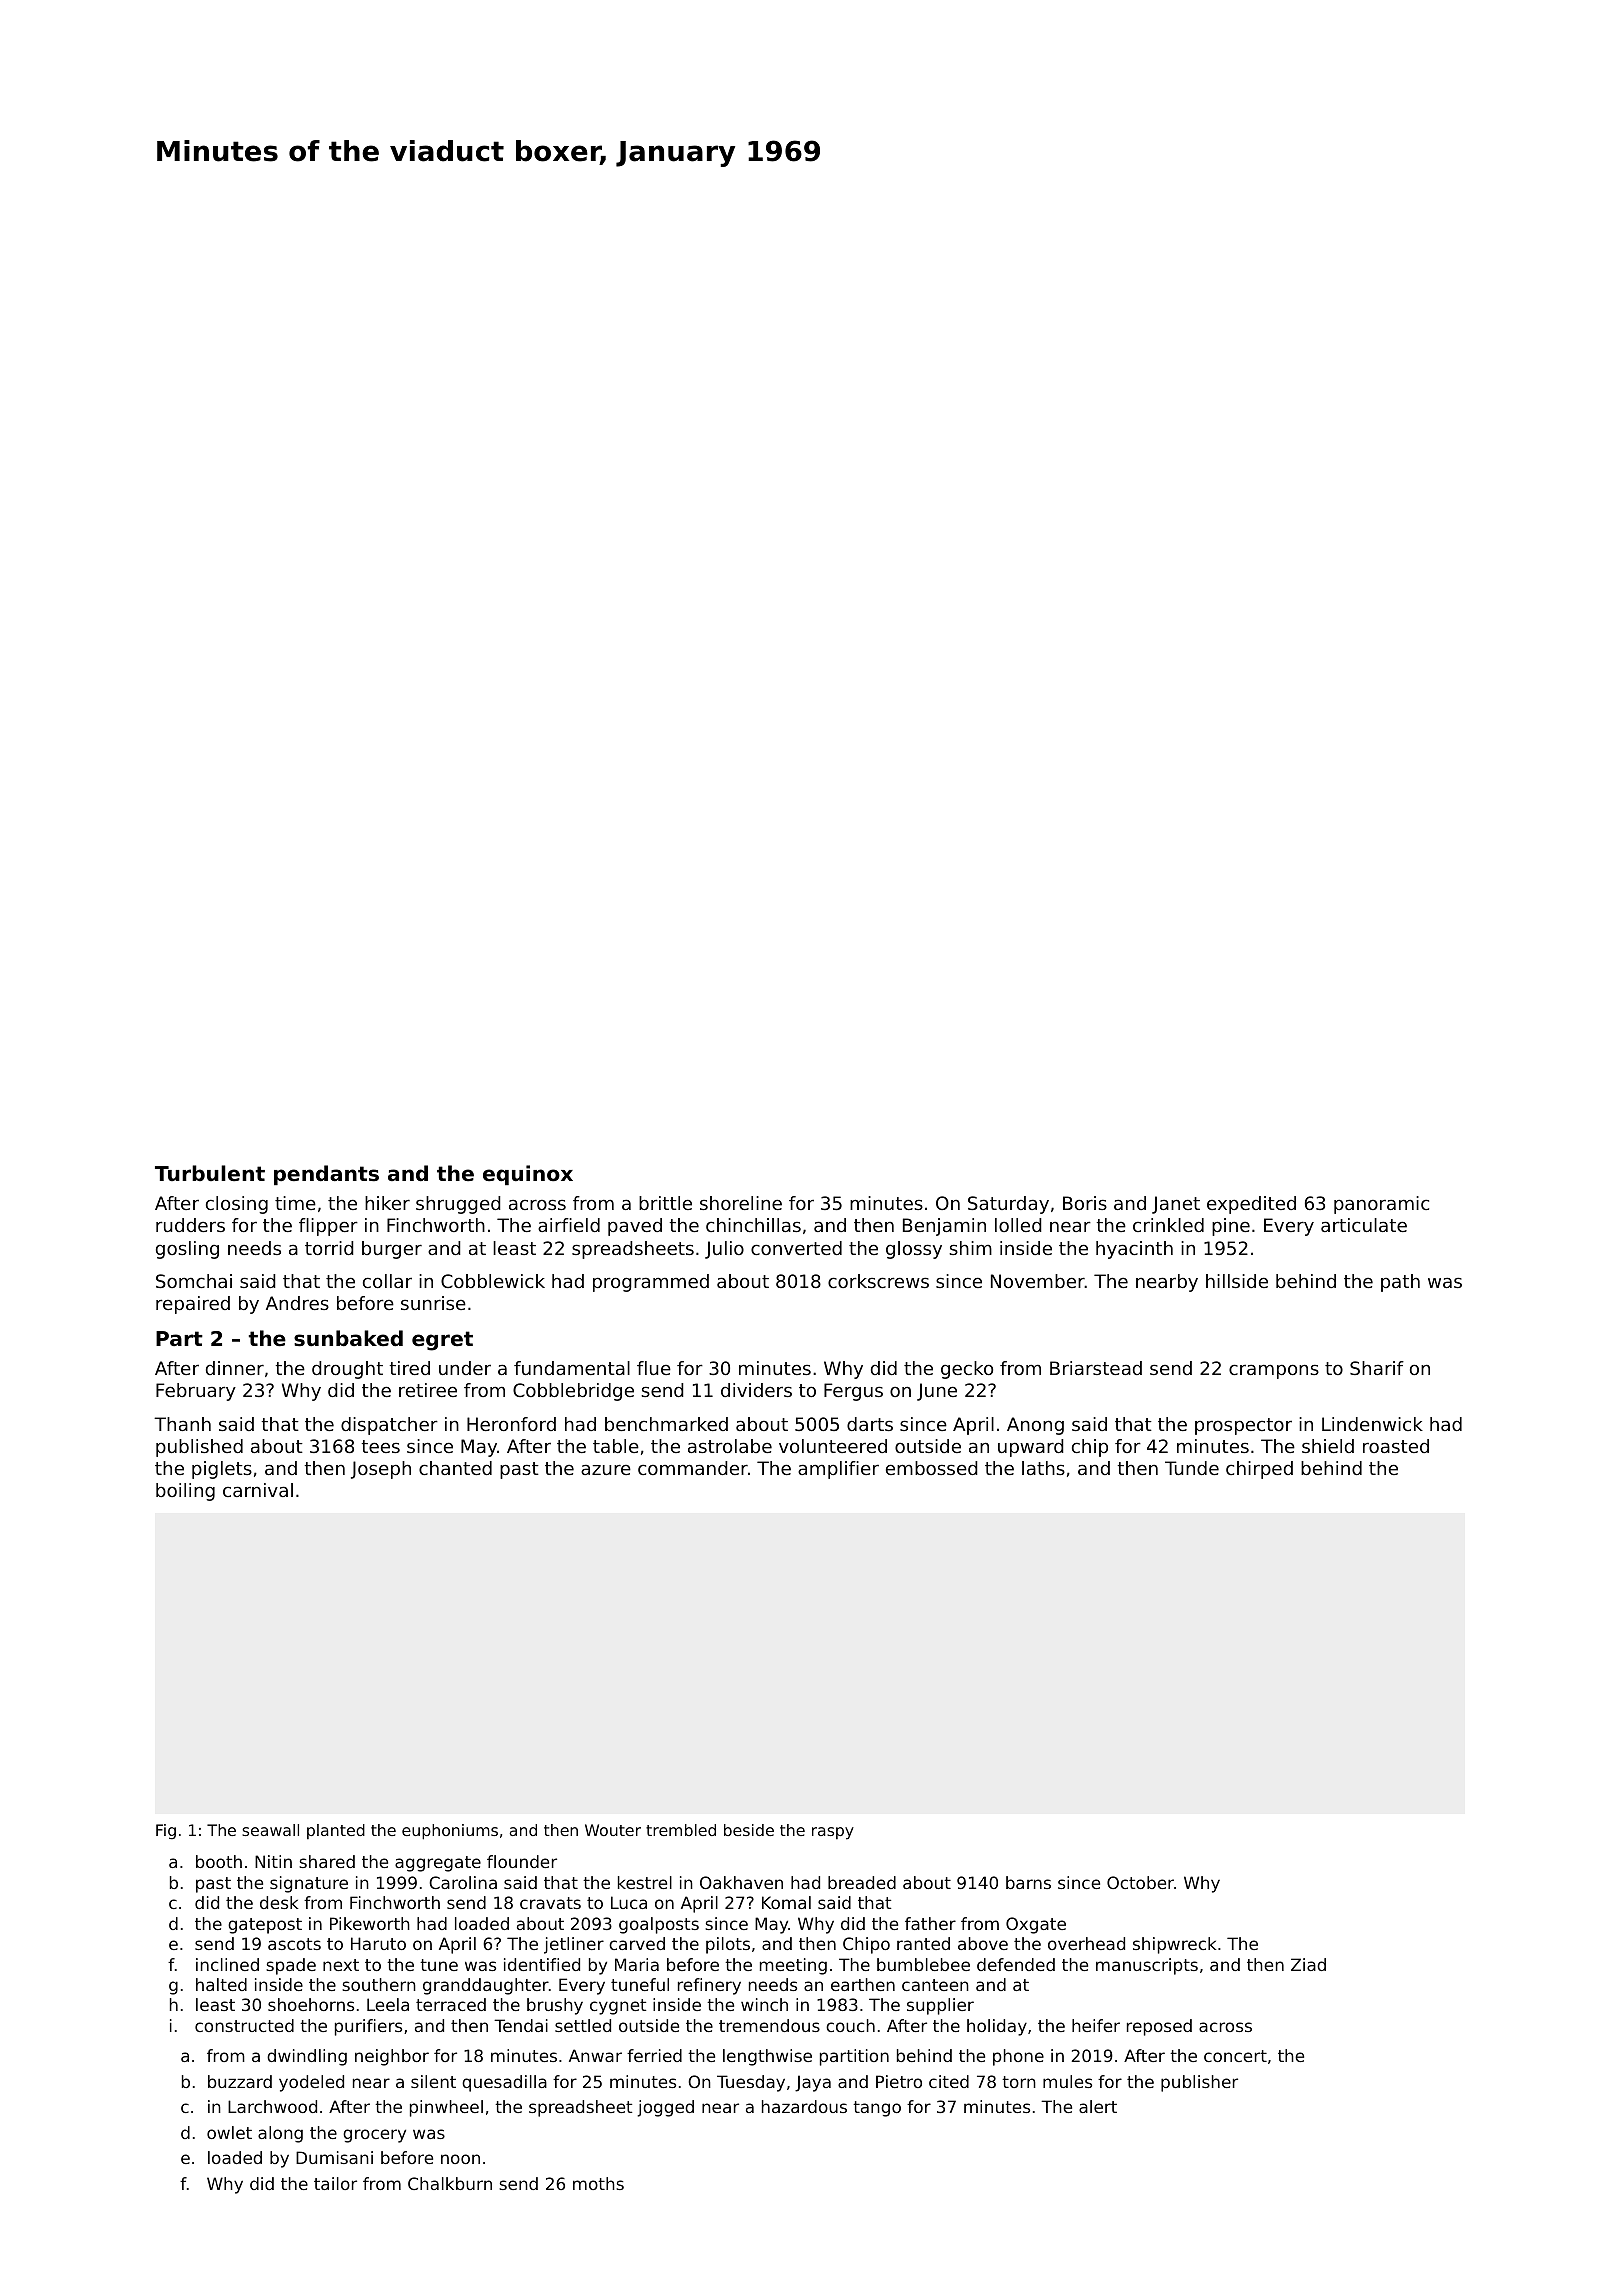 The width and height of the screenshot is (1620, 2292). Describe the element at coordinates (654, 1368) in the screenshot. I see `flue` at that location.
